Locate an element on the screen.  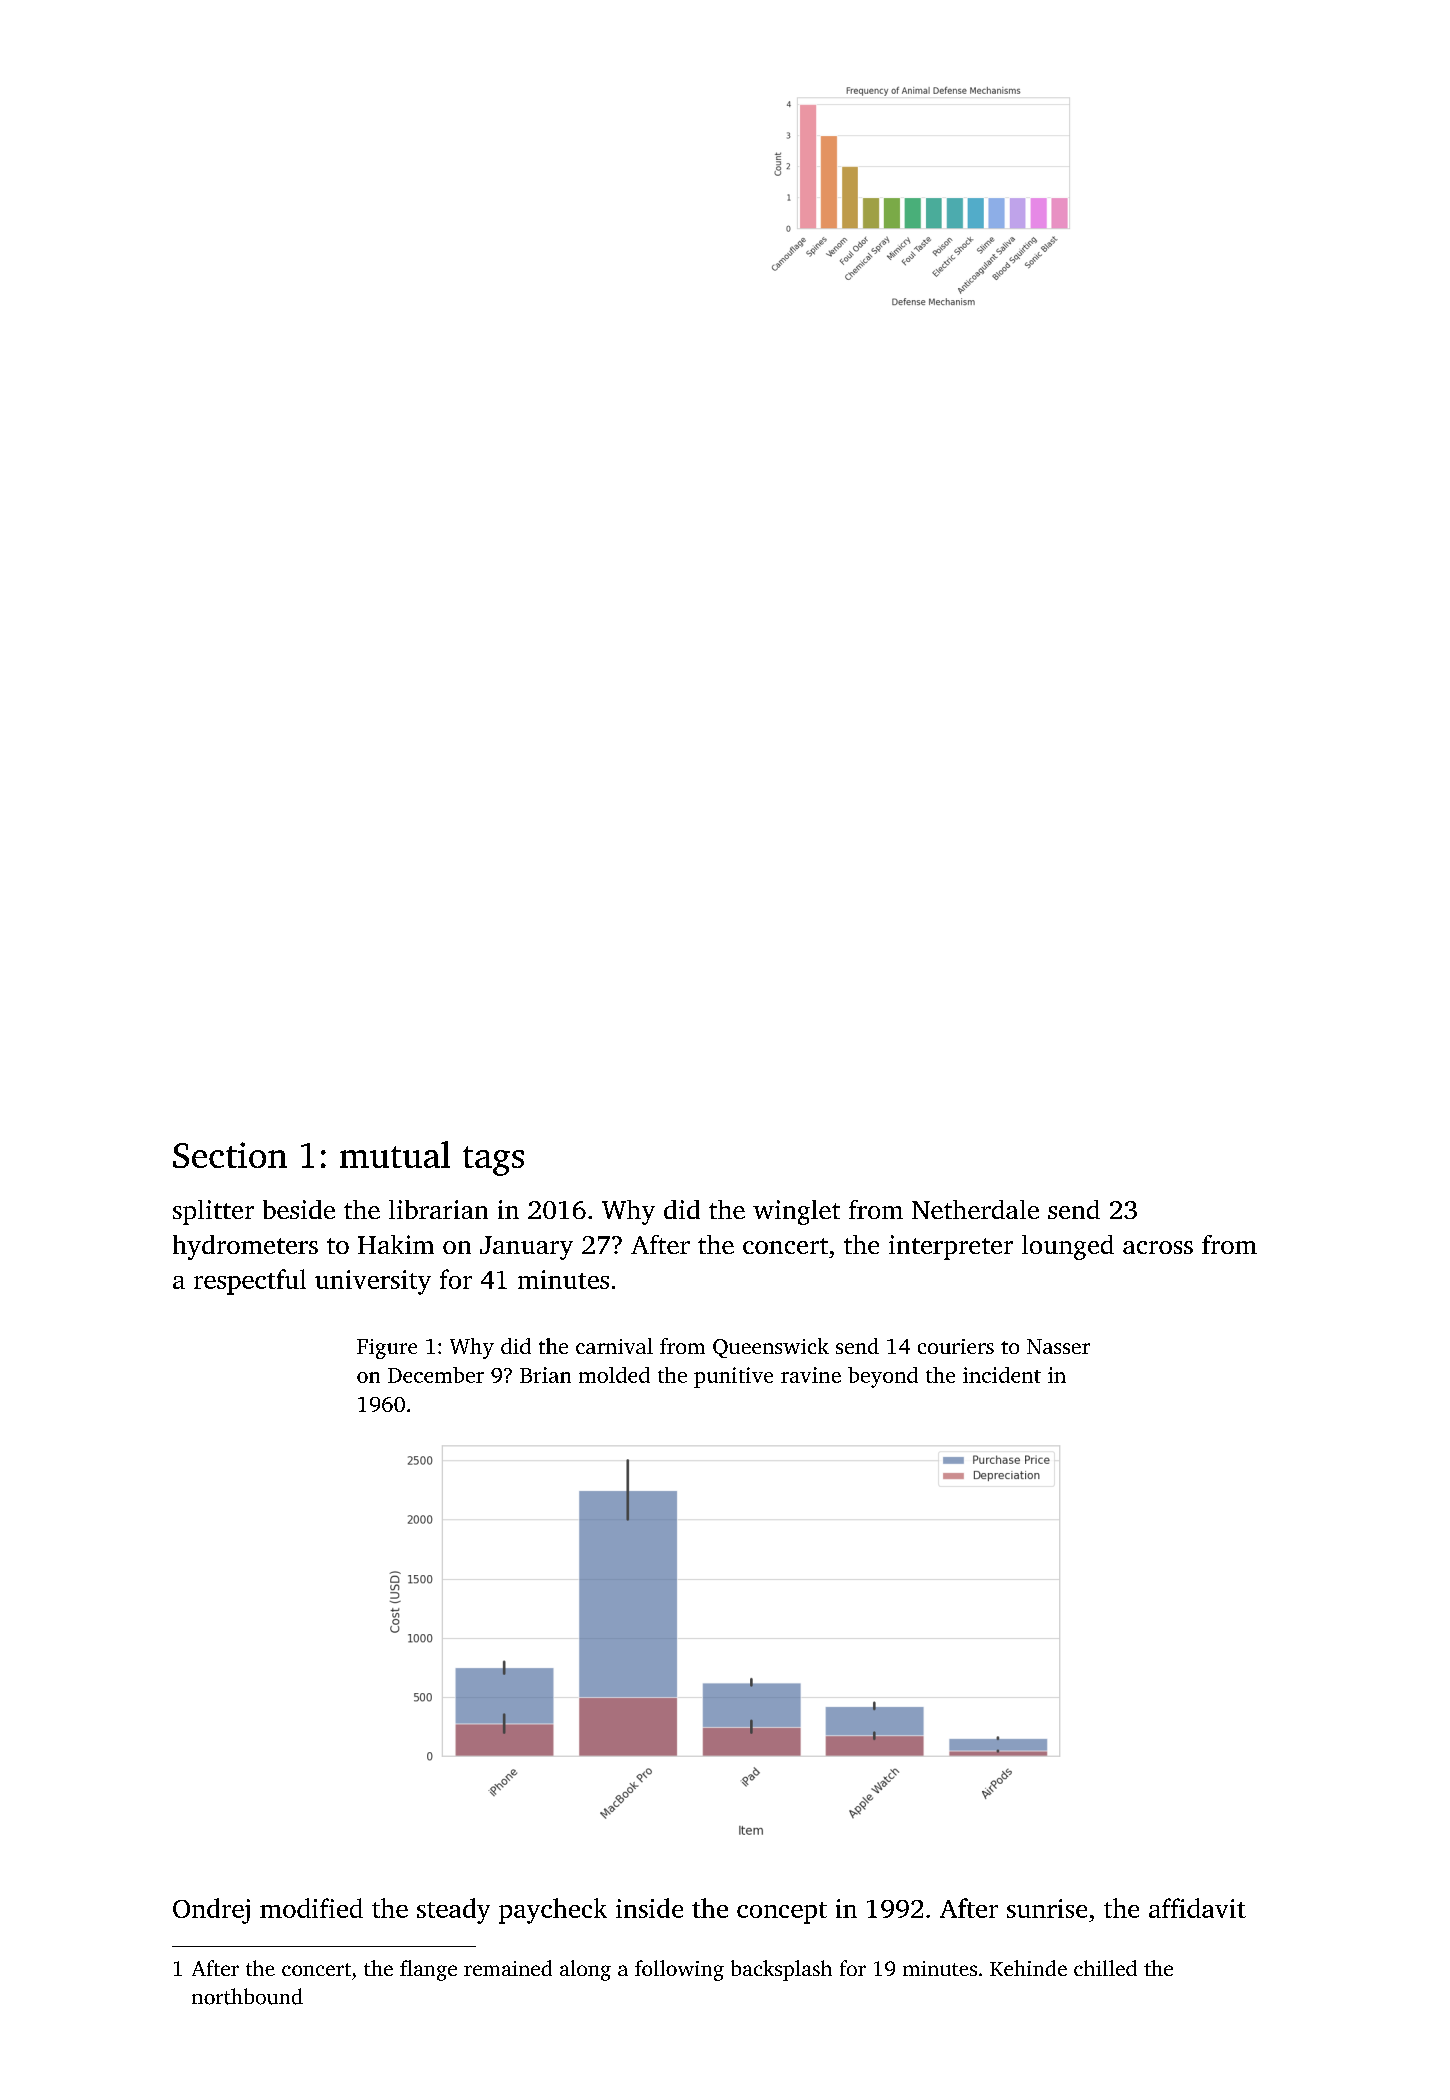
chilled is located at coordinates (1105, 1968).
